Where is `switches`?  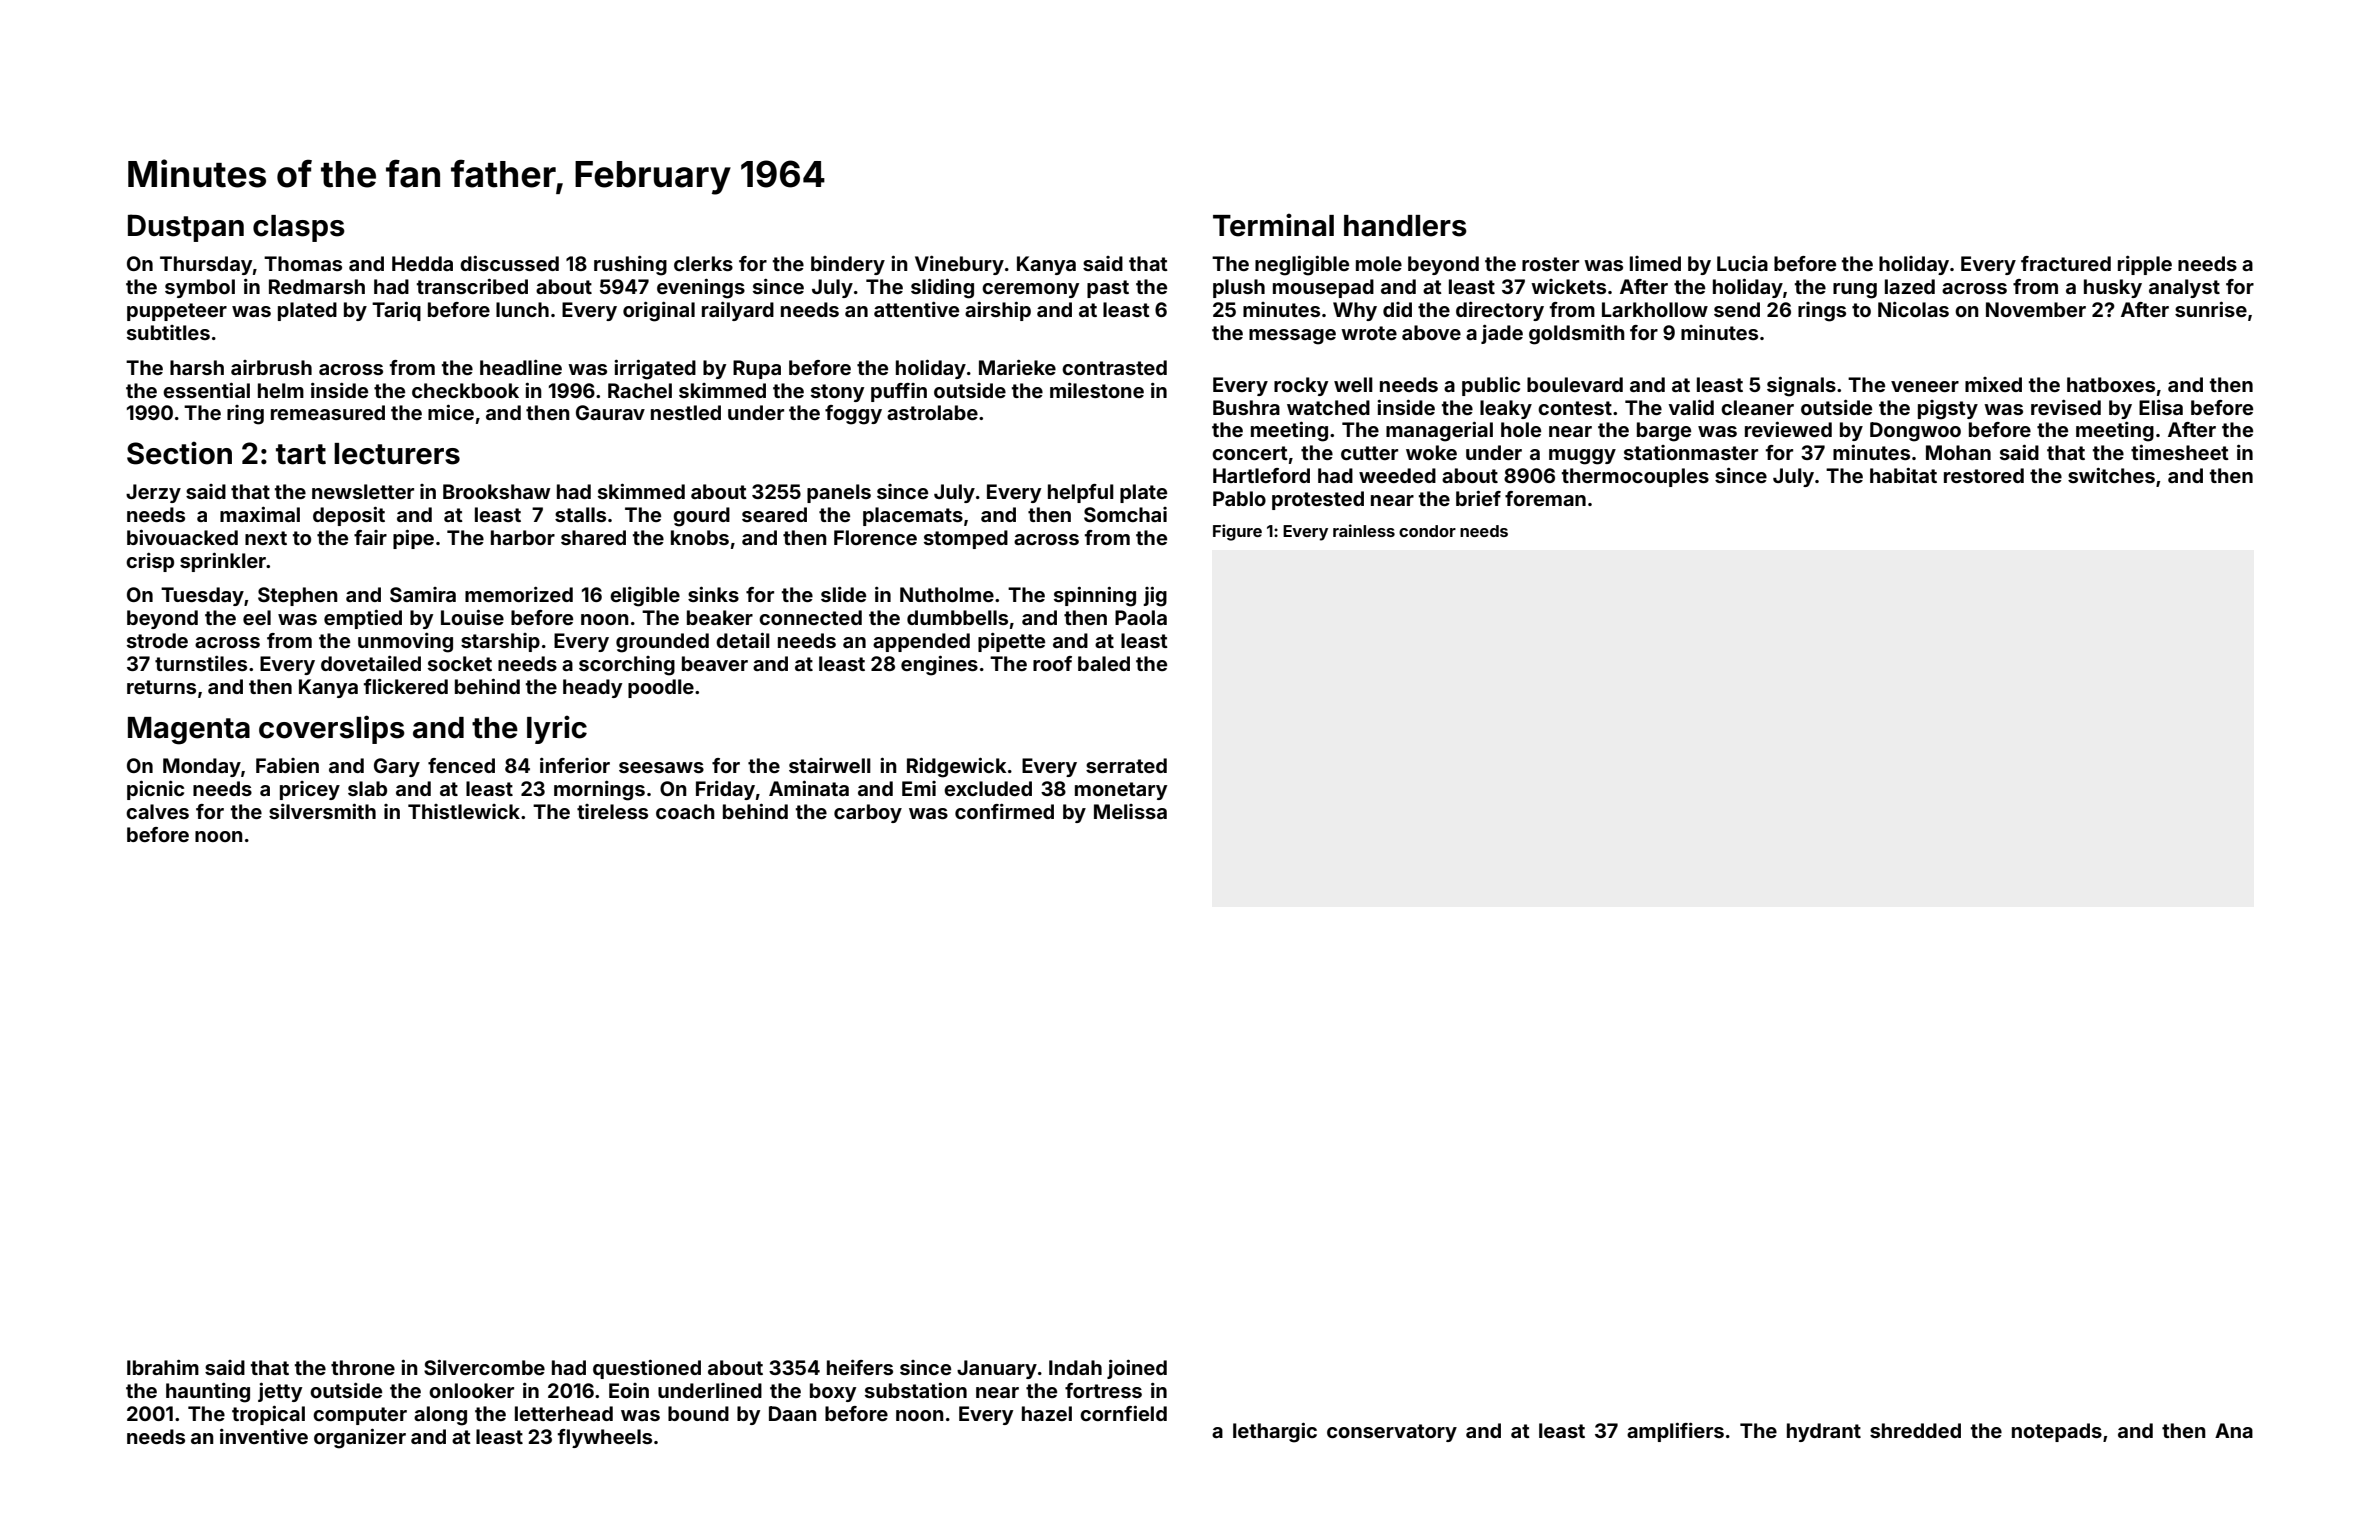
switches is located at coordinates (2111, 475).
